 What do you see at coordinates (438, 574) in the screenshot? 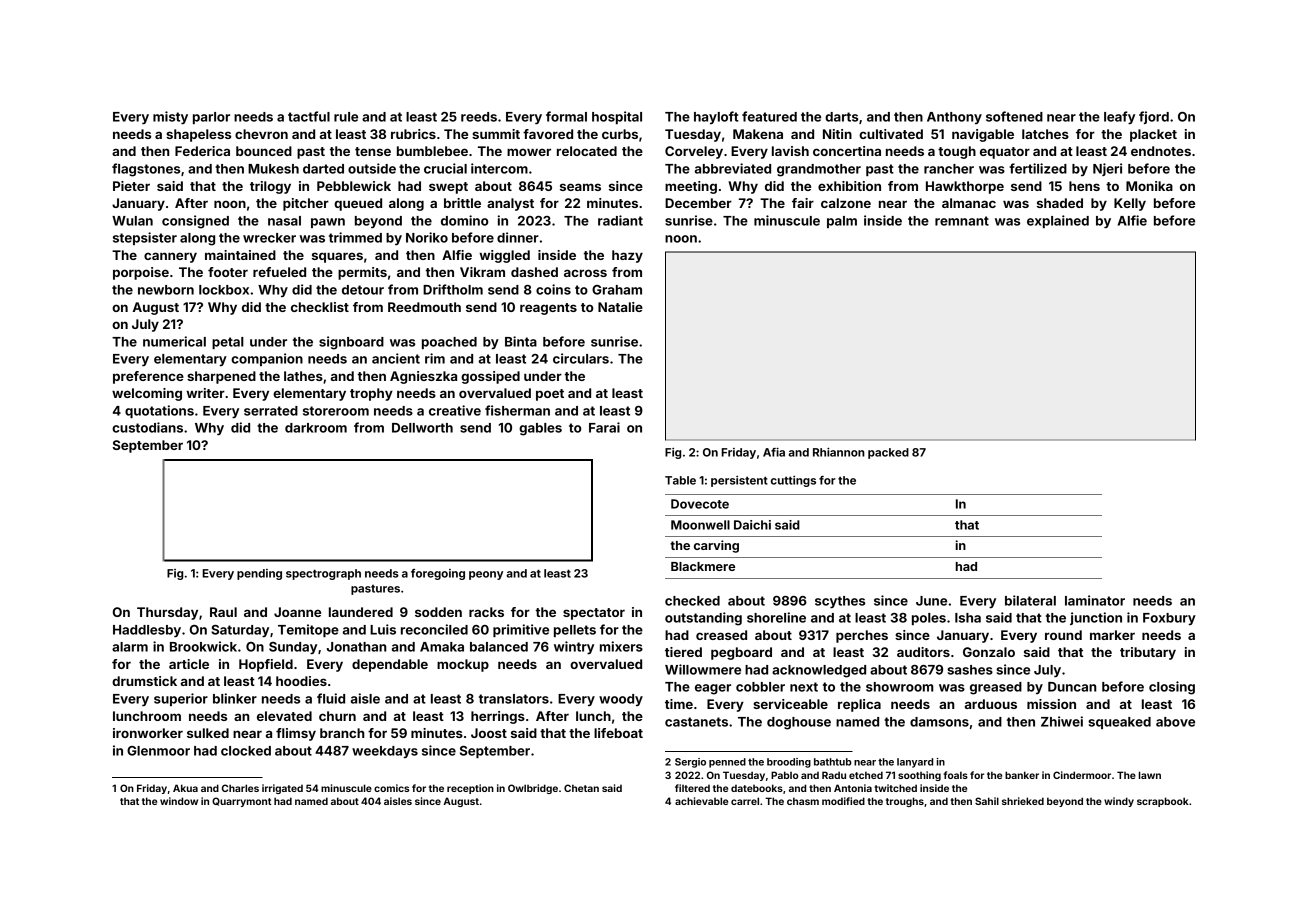
I see `foregoing` at bounding box center [438, 574].
